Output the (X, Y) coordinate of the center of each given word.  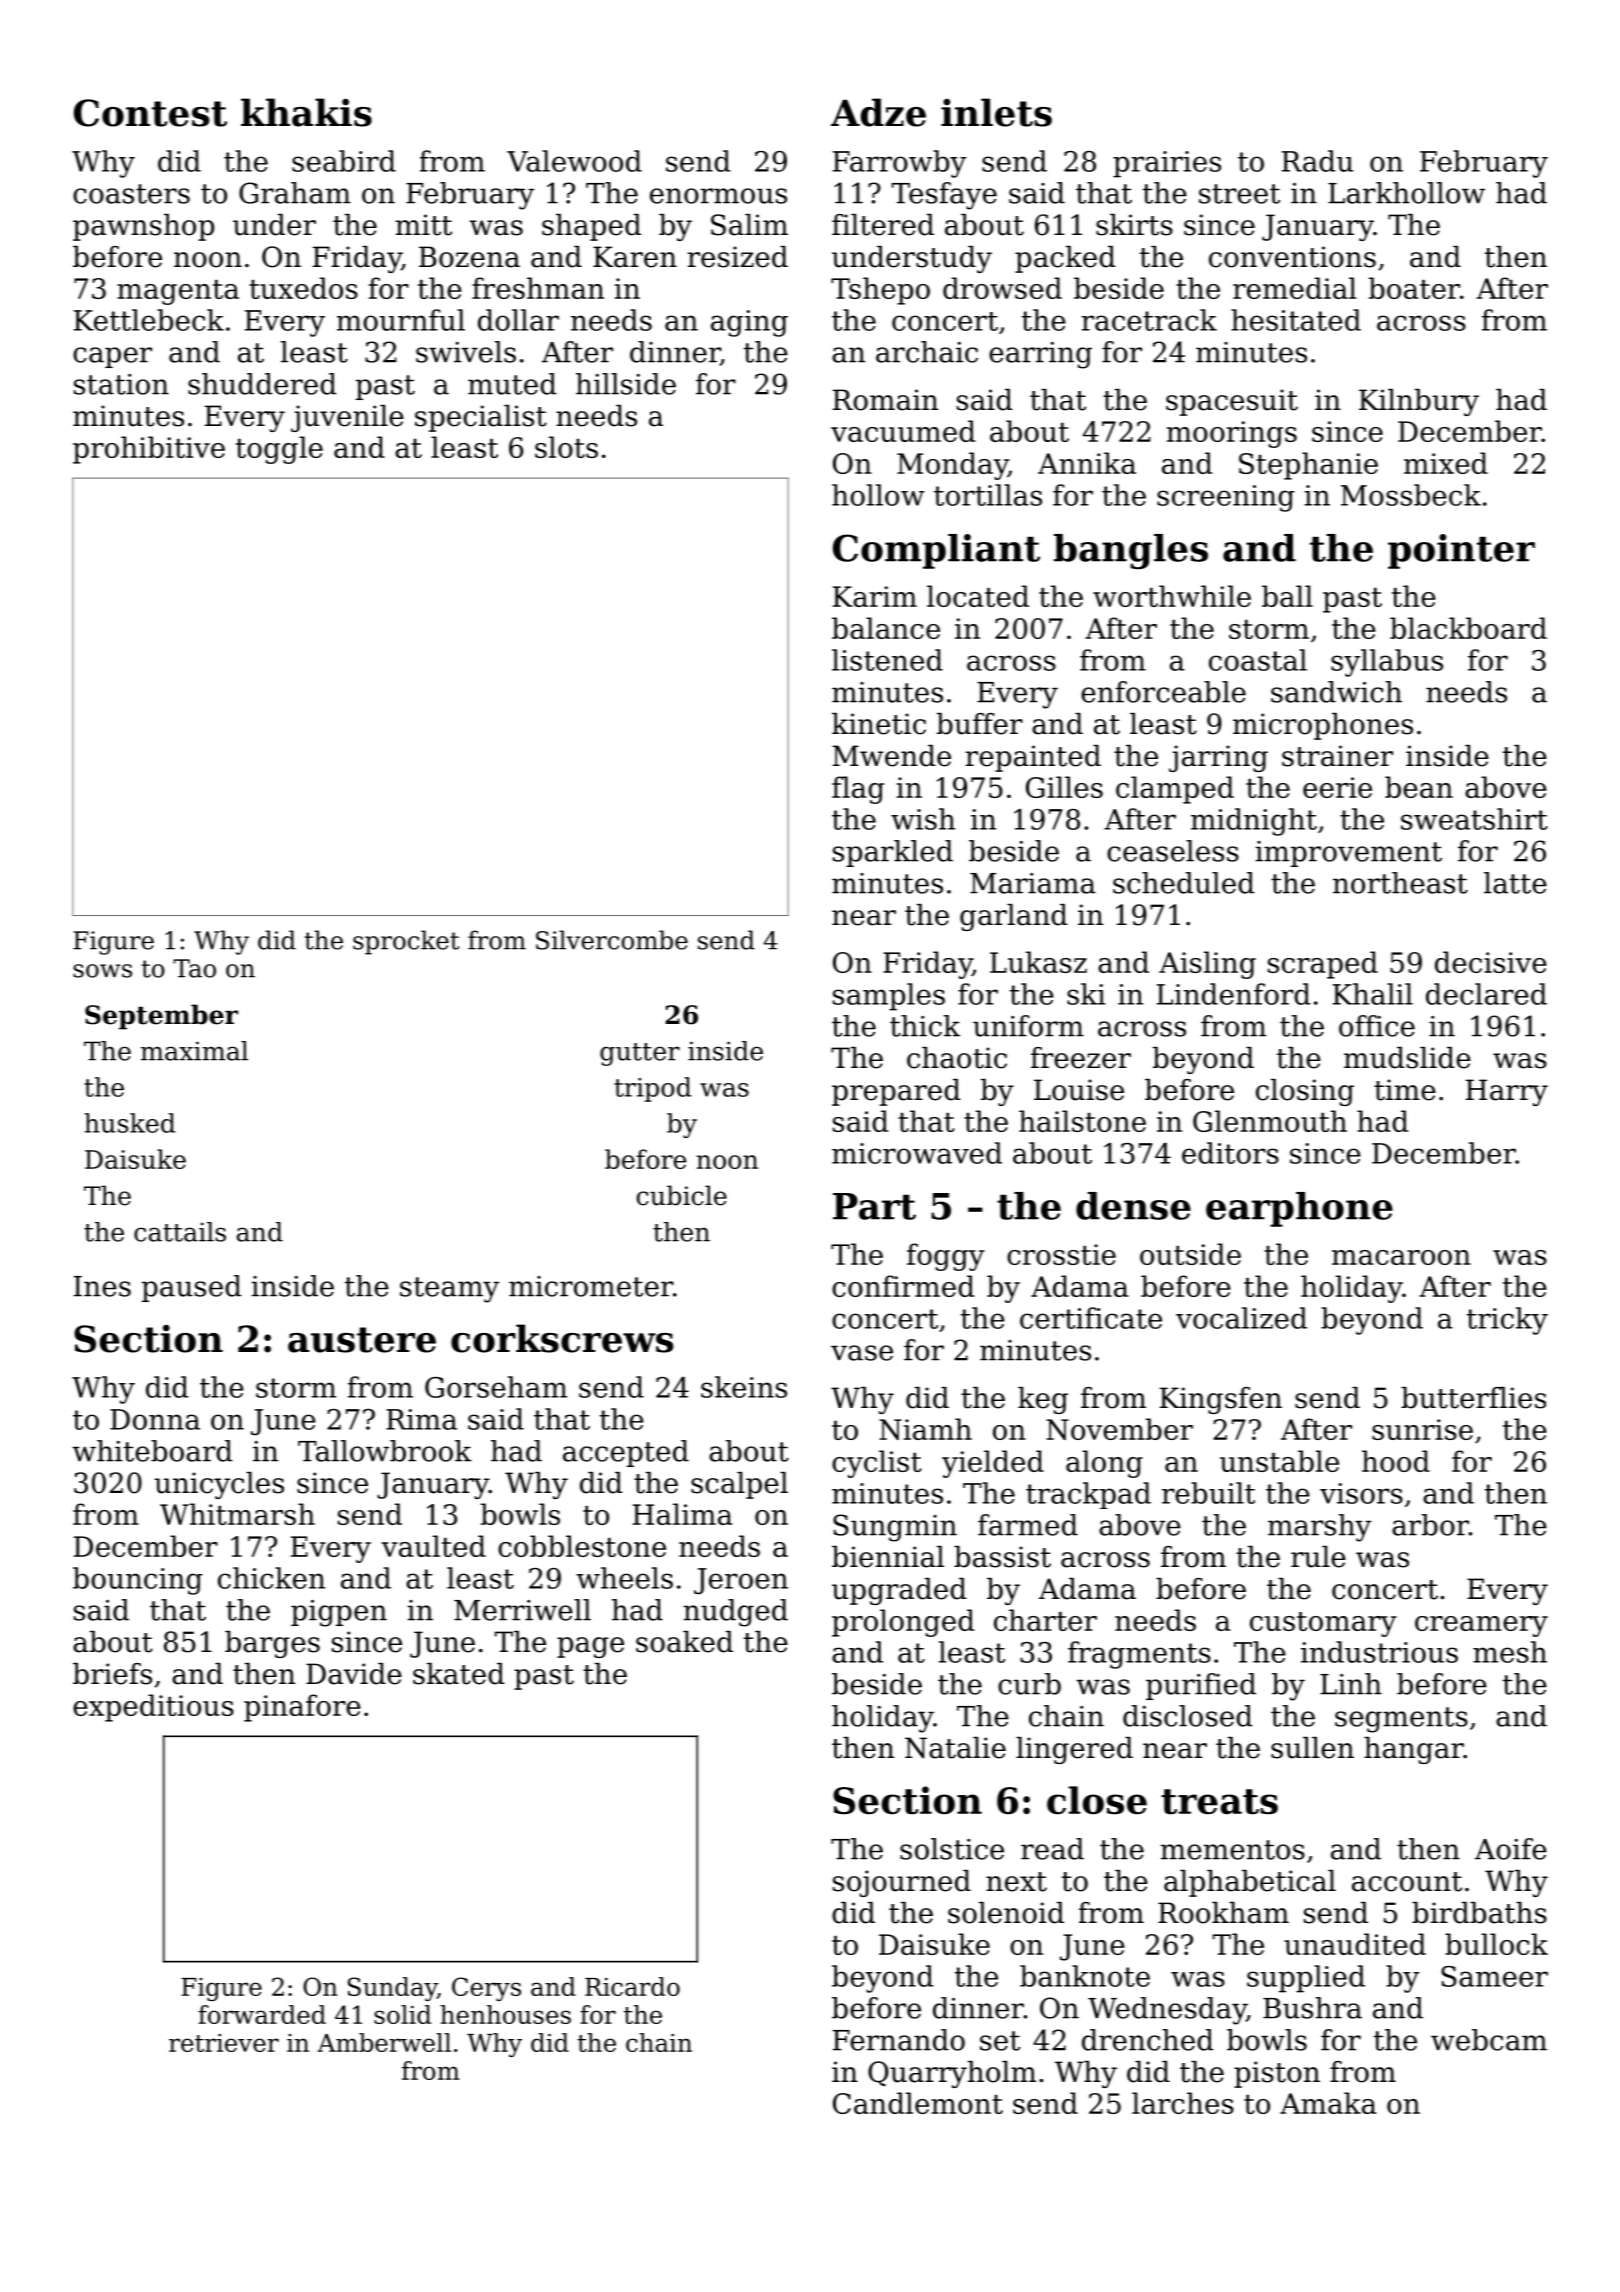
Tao (194, 968)
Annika (1087, 463)
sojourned (902, 1883)
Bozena (469, 257)
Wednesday (1167, 2011)
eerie (1337, 787)
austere (362, 1340)
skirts (1134, 225)
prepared (896, 1092)
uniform (1028, 1026)
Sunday (392, 1989)
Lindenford (1234, 994)
